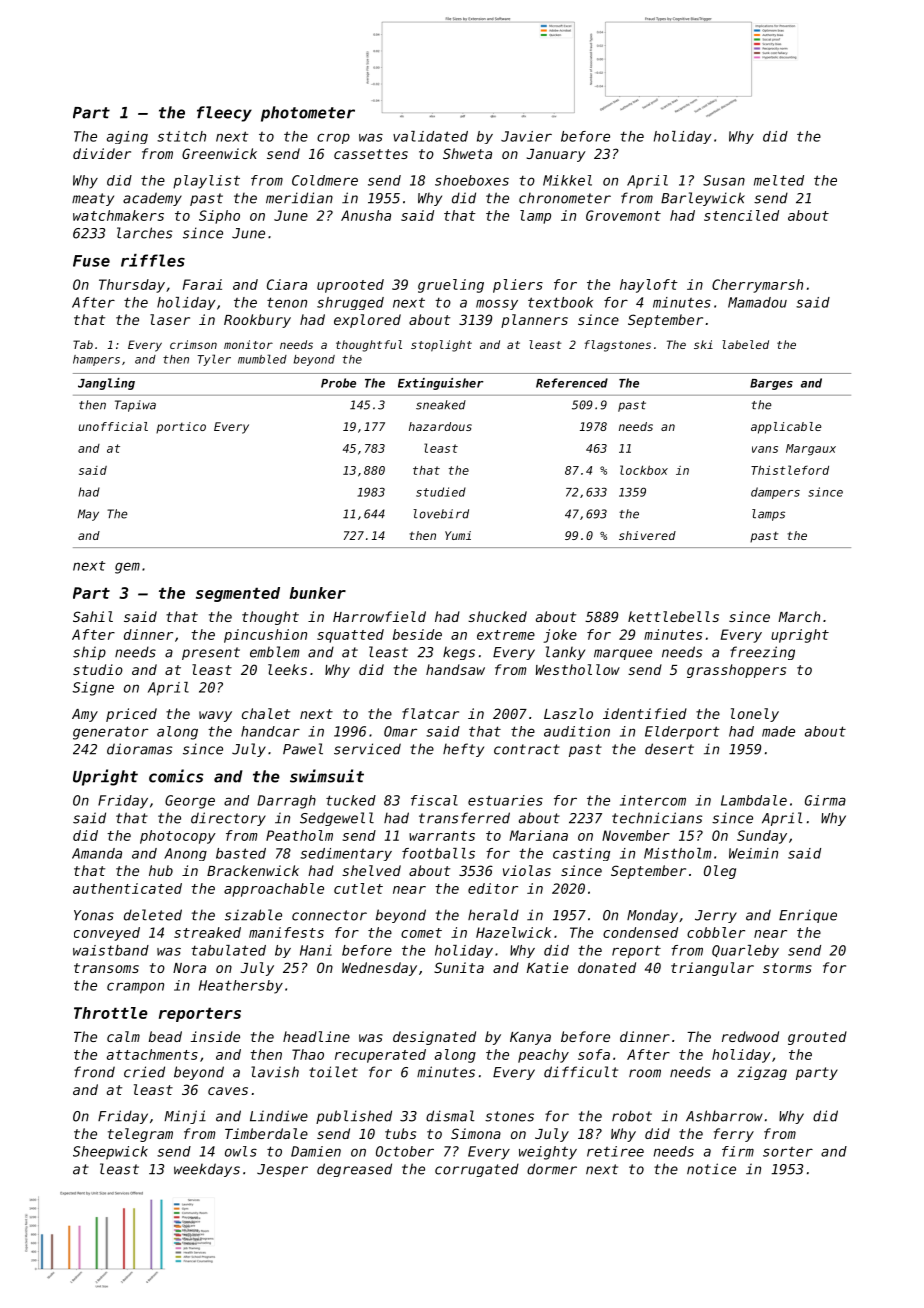  I want to click on Javier, so click(526, 136).
